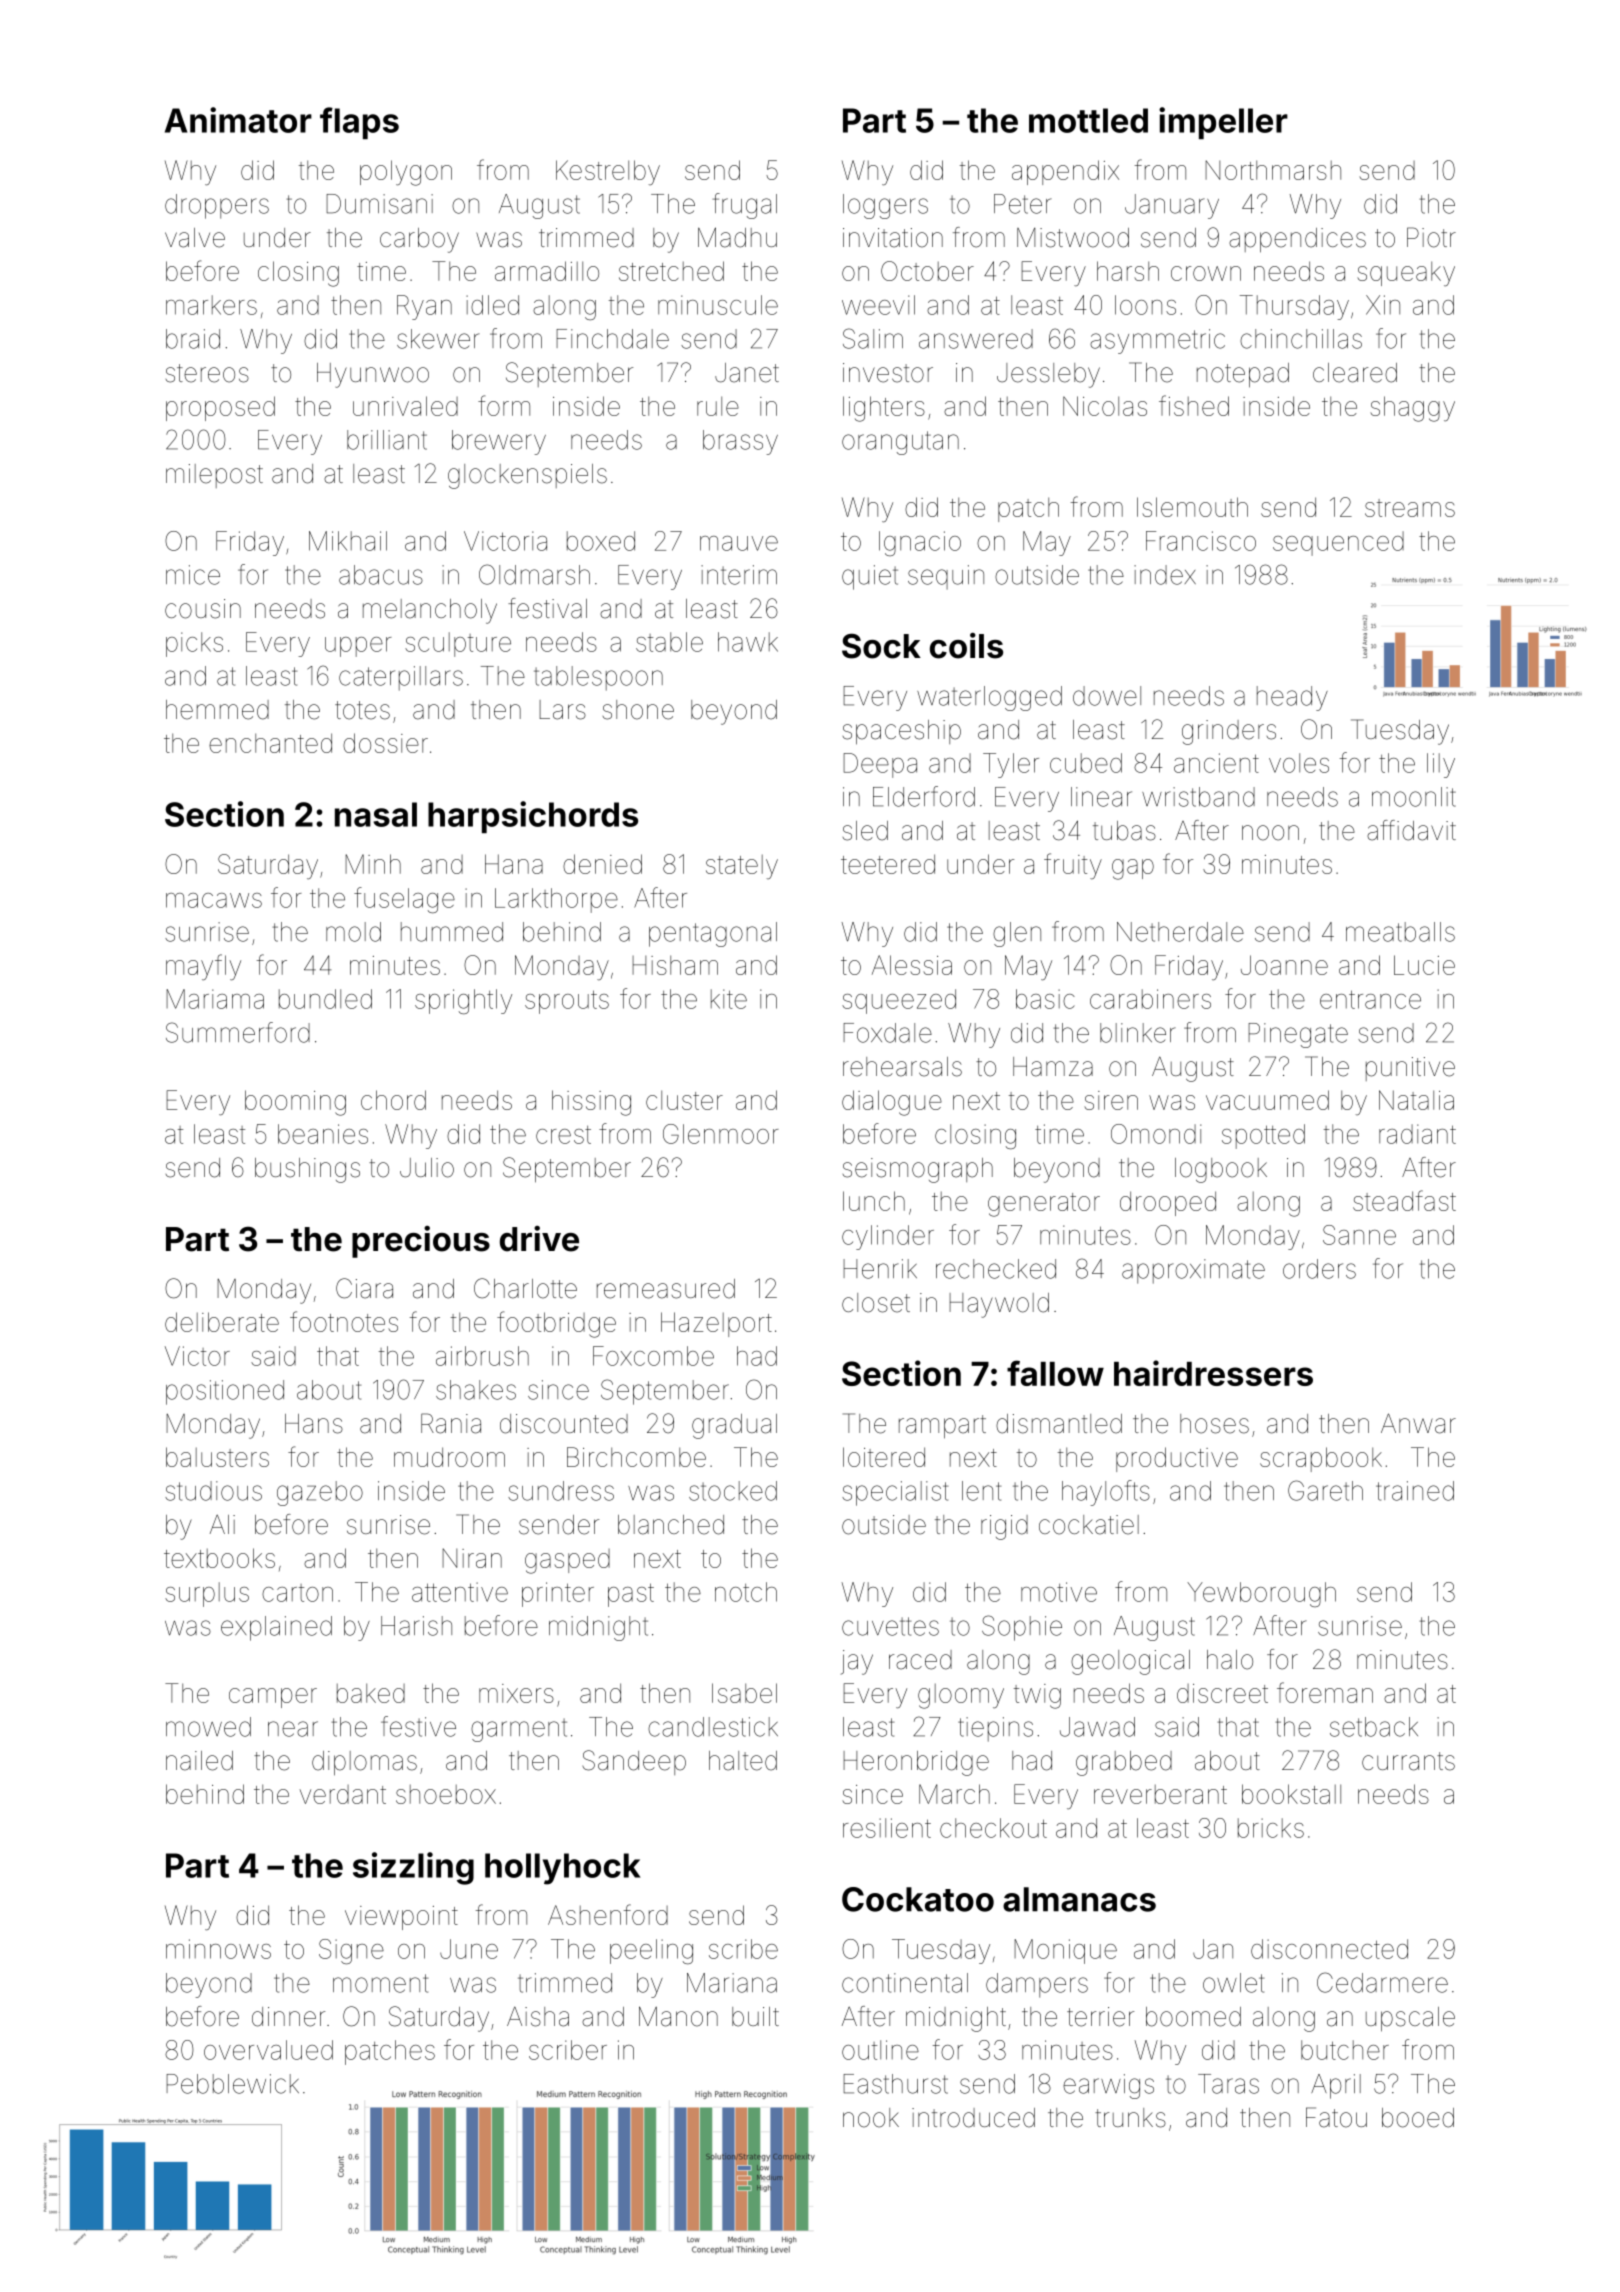  I want to click on mottled, so click(1088, 120).
